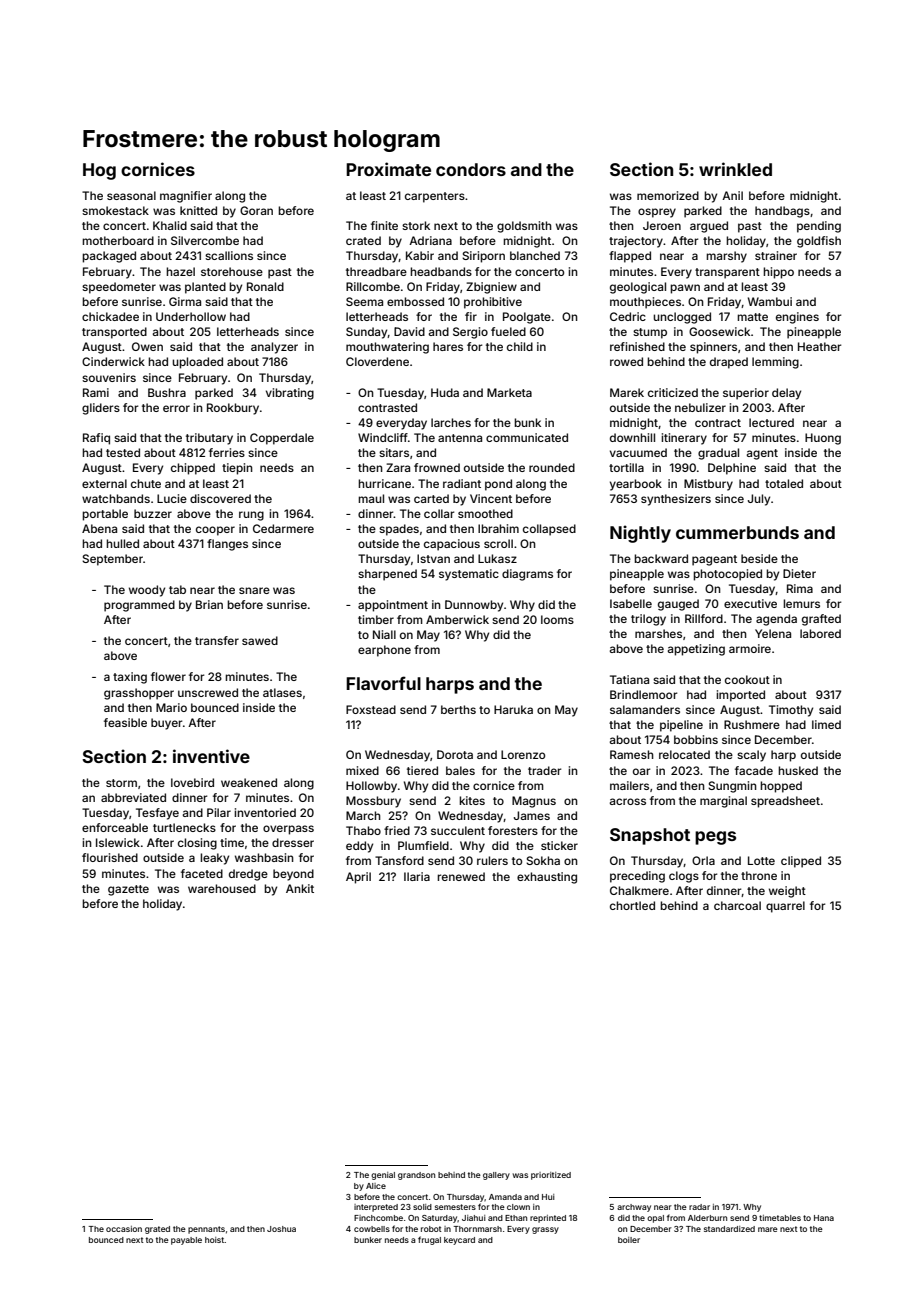 The height and width of the document is (1308, 924). What do you see at coordinates (109, 257) in the document?
I see `packaged` at bounding box center [109, 257].
